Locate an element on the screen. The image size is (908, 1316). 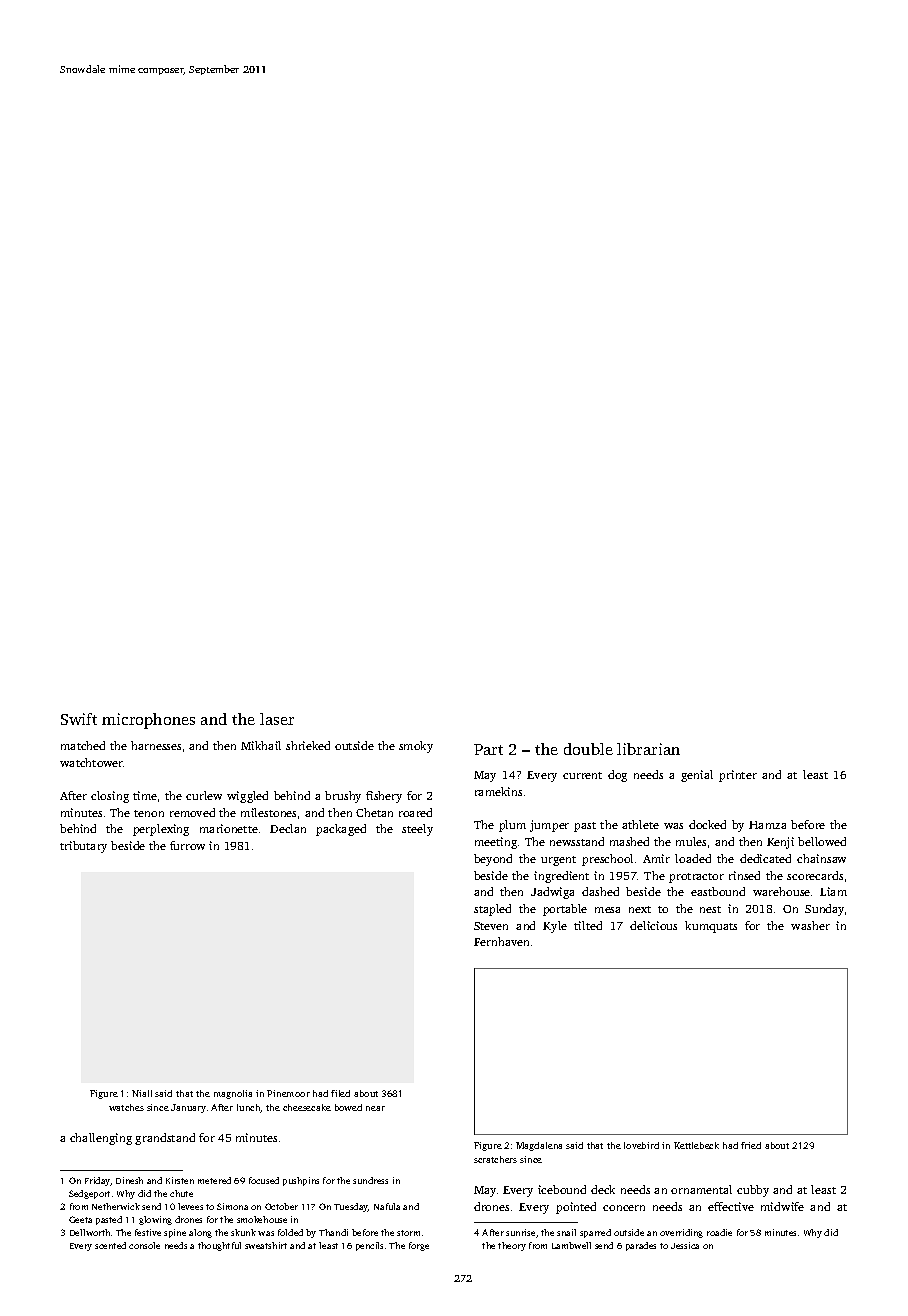
concern is located at coordinates (624, 1208).
